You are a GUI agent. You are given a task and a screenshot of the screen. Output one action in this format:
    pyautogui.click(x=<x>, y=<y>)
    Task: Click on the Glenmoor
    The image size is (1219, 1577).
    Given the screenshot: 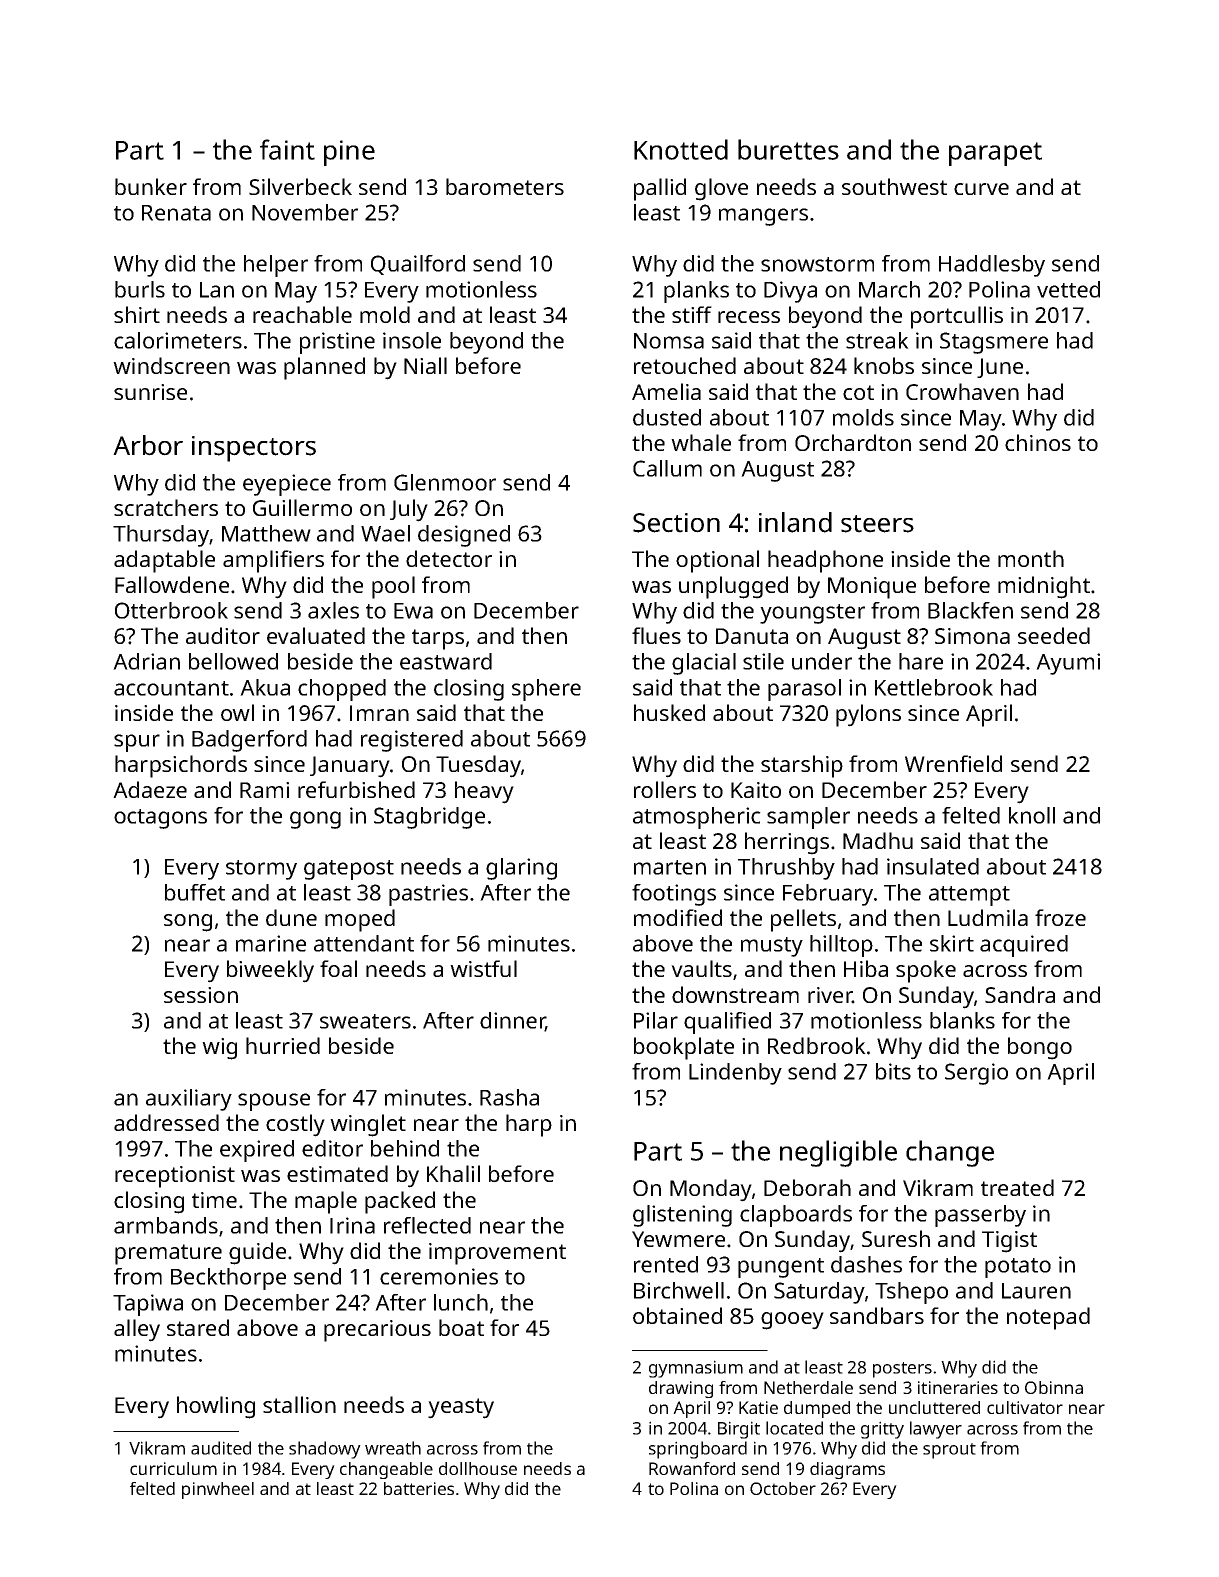 What is the action you would take?
    pyautogui.click(x=445, y=482)
